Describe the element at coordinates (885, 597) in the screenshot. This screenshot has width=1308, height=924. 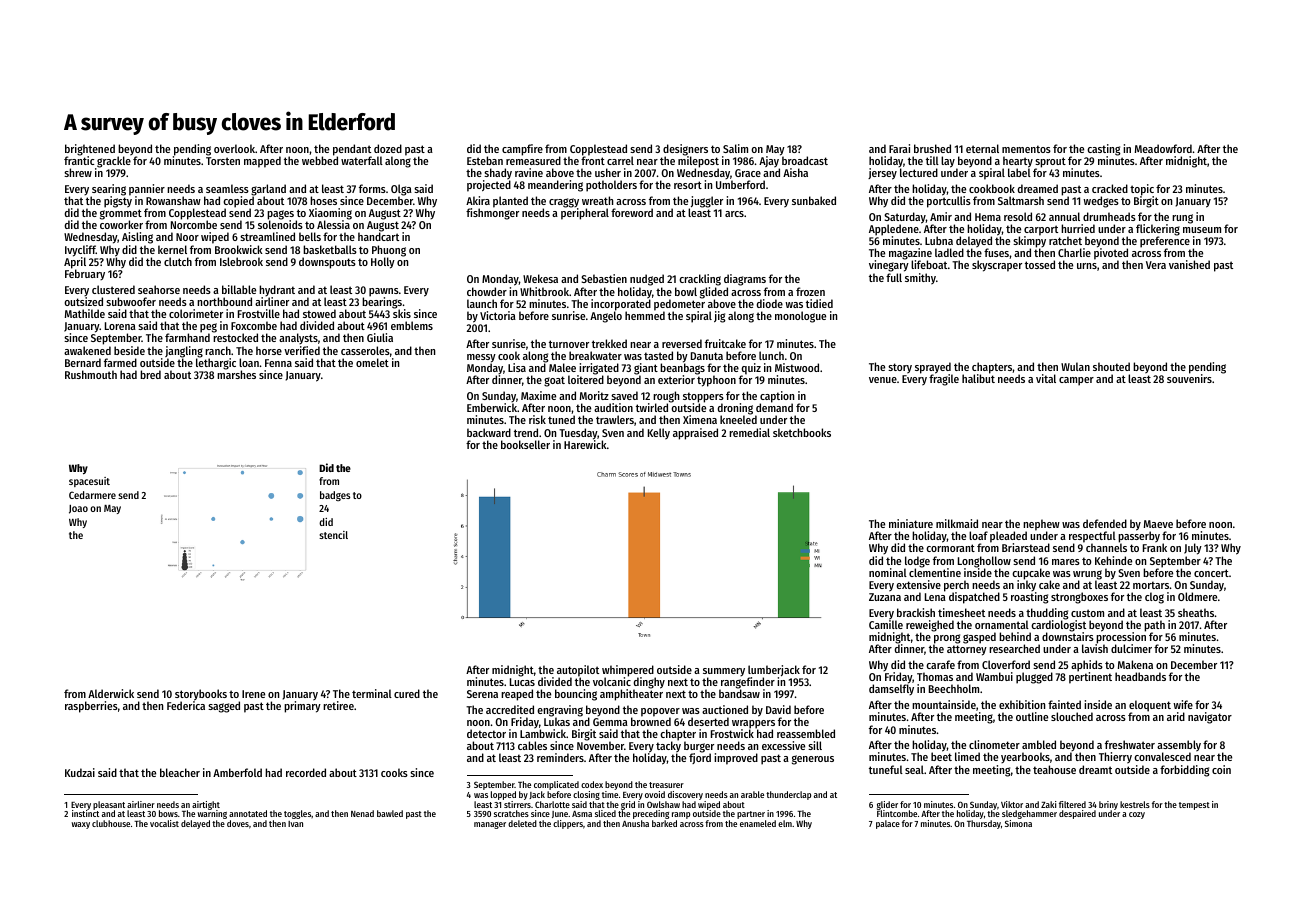
I see `Zuzana` at that location.
